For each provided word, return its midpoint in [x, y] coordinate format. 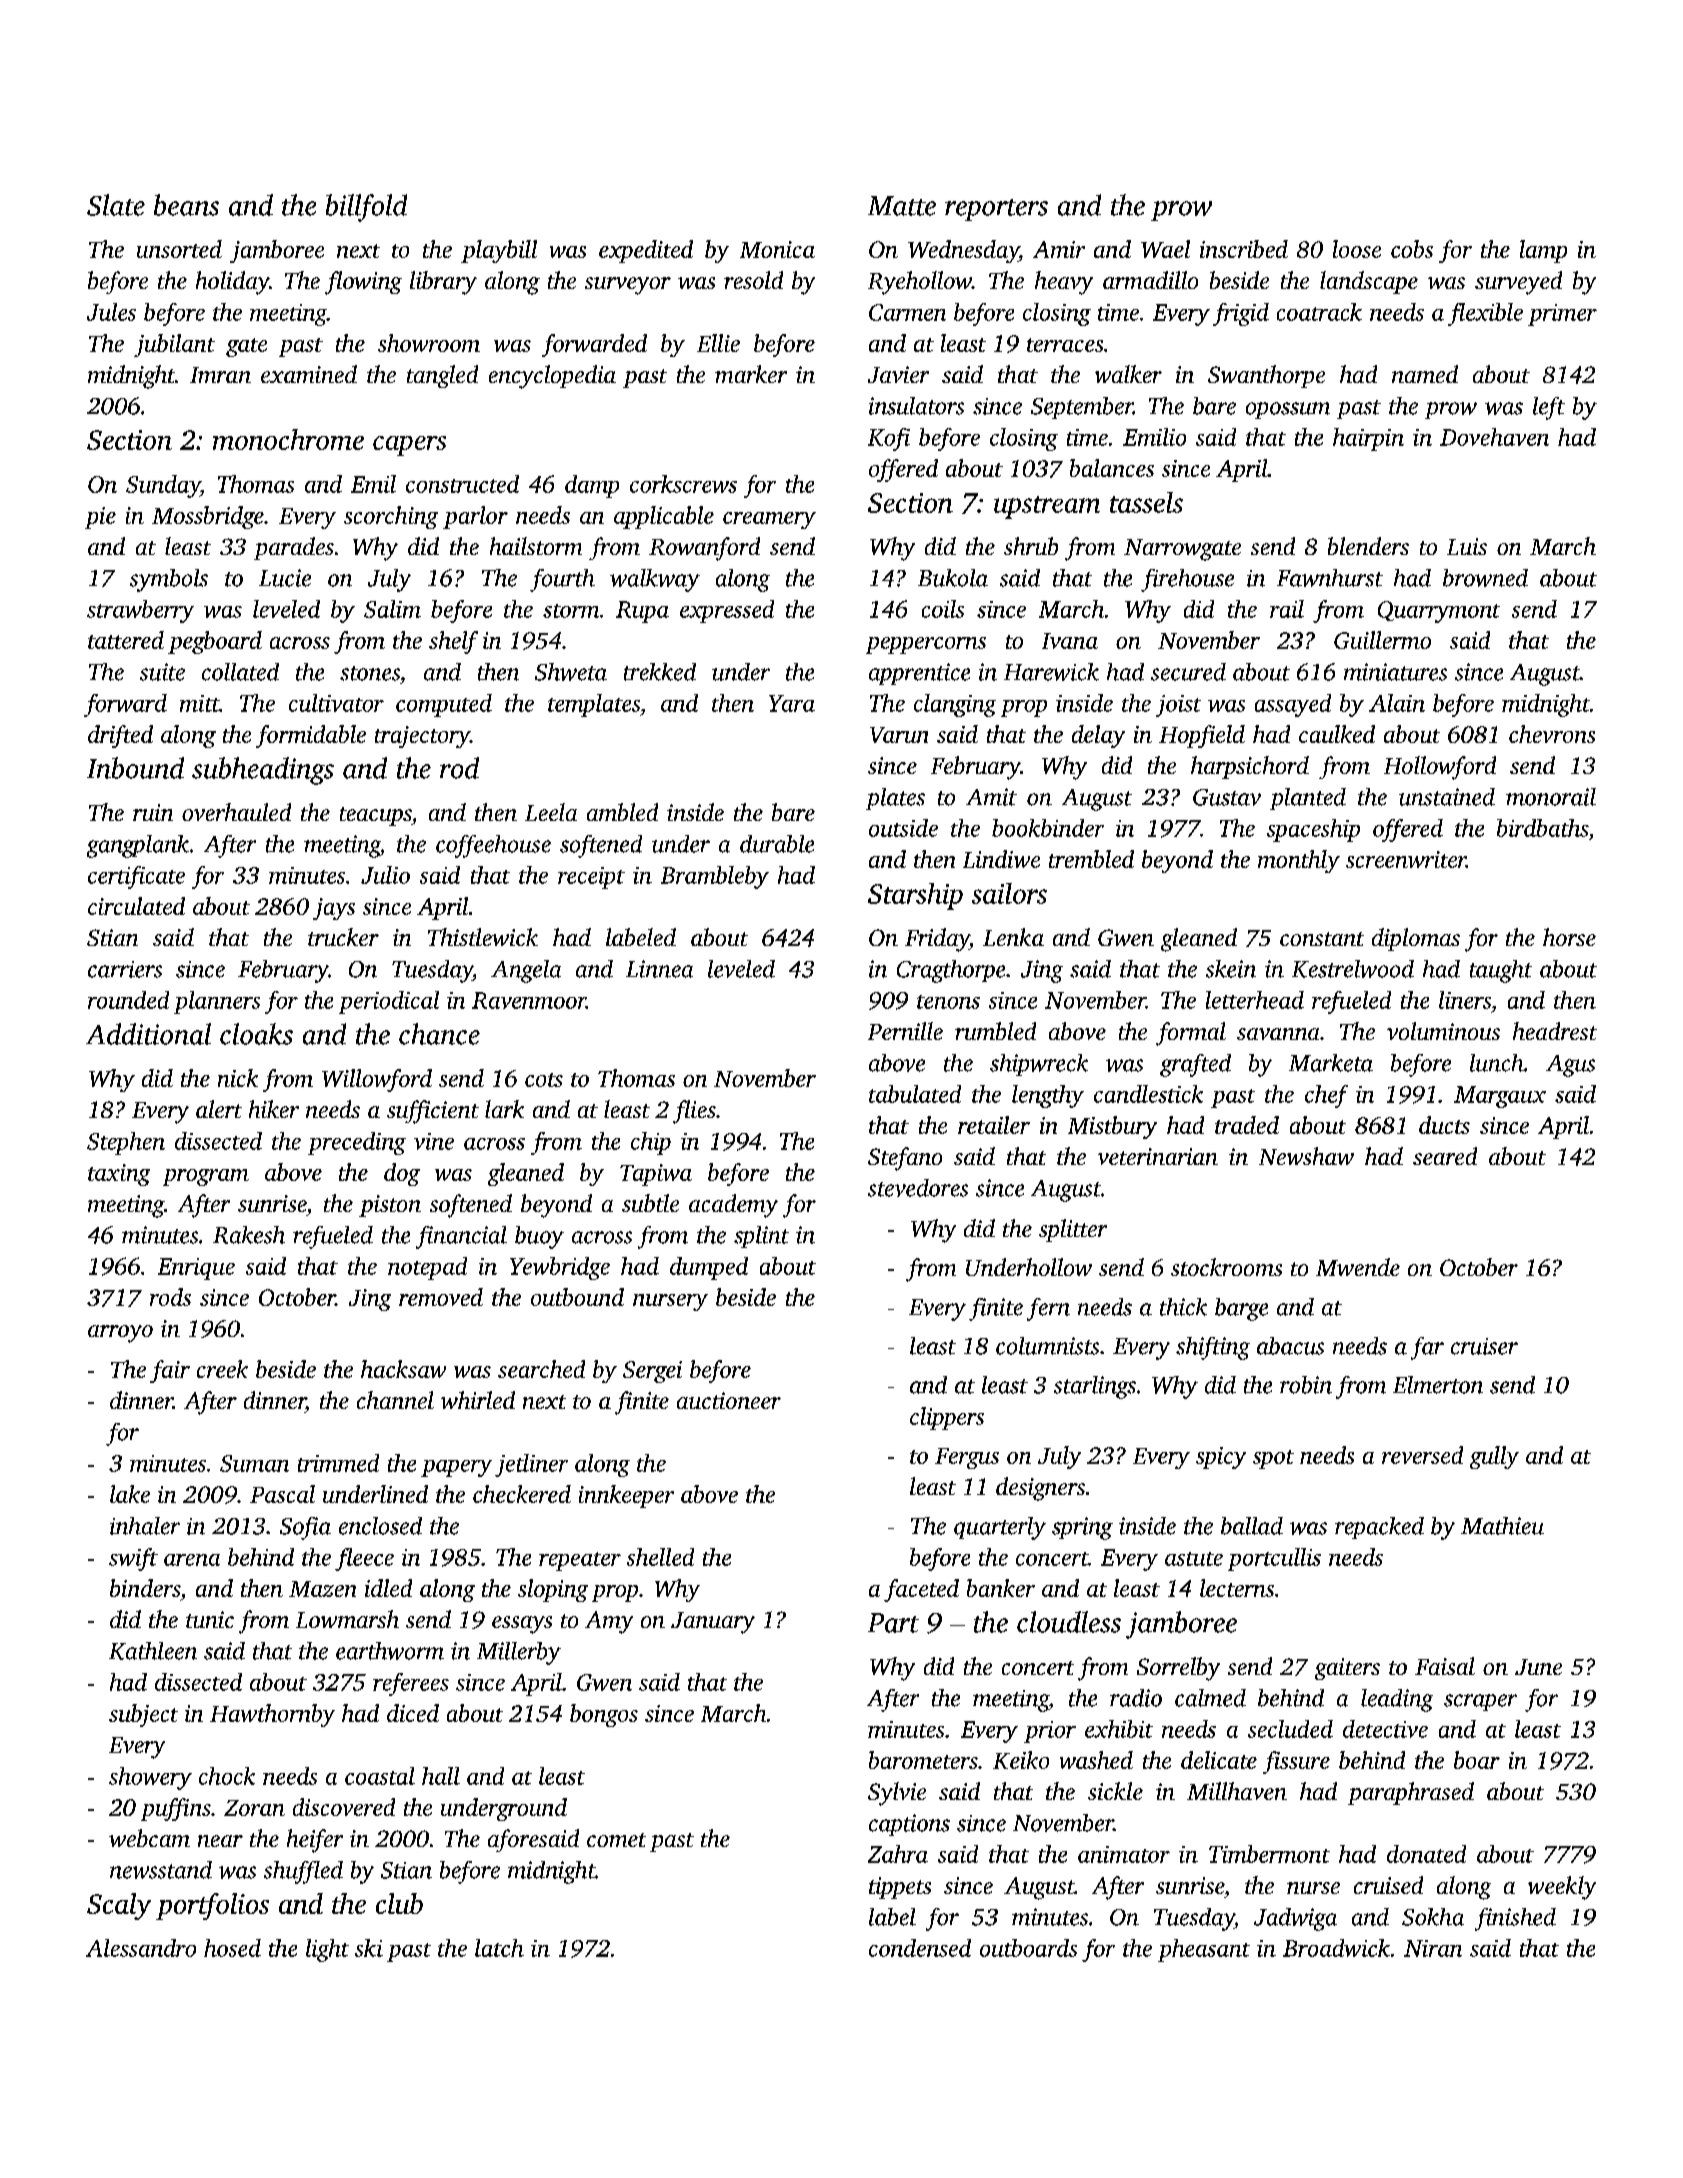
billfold [366, 208]
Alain [1397, 703]
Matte [902, 206]
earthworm [390, 1651]
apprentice [919, 674]
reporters [996, 210]
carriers [125, 969]
